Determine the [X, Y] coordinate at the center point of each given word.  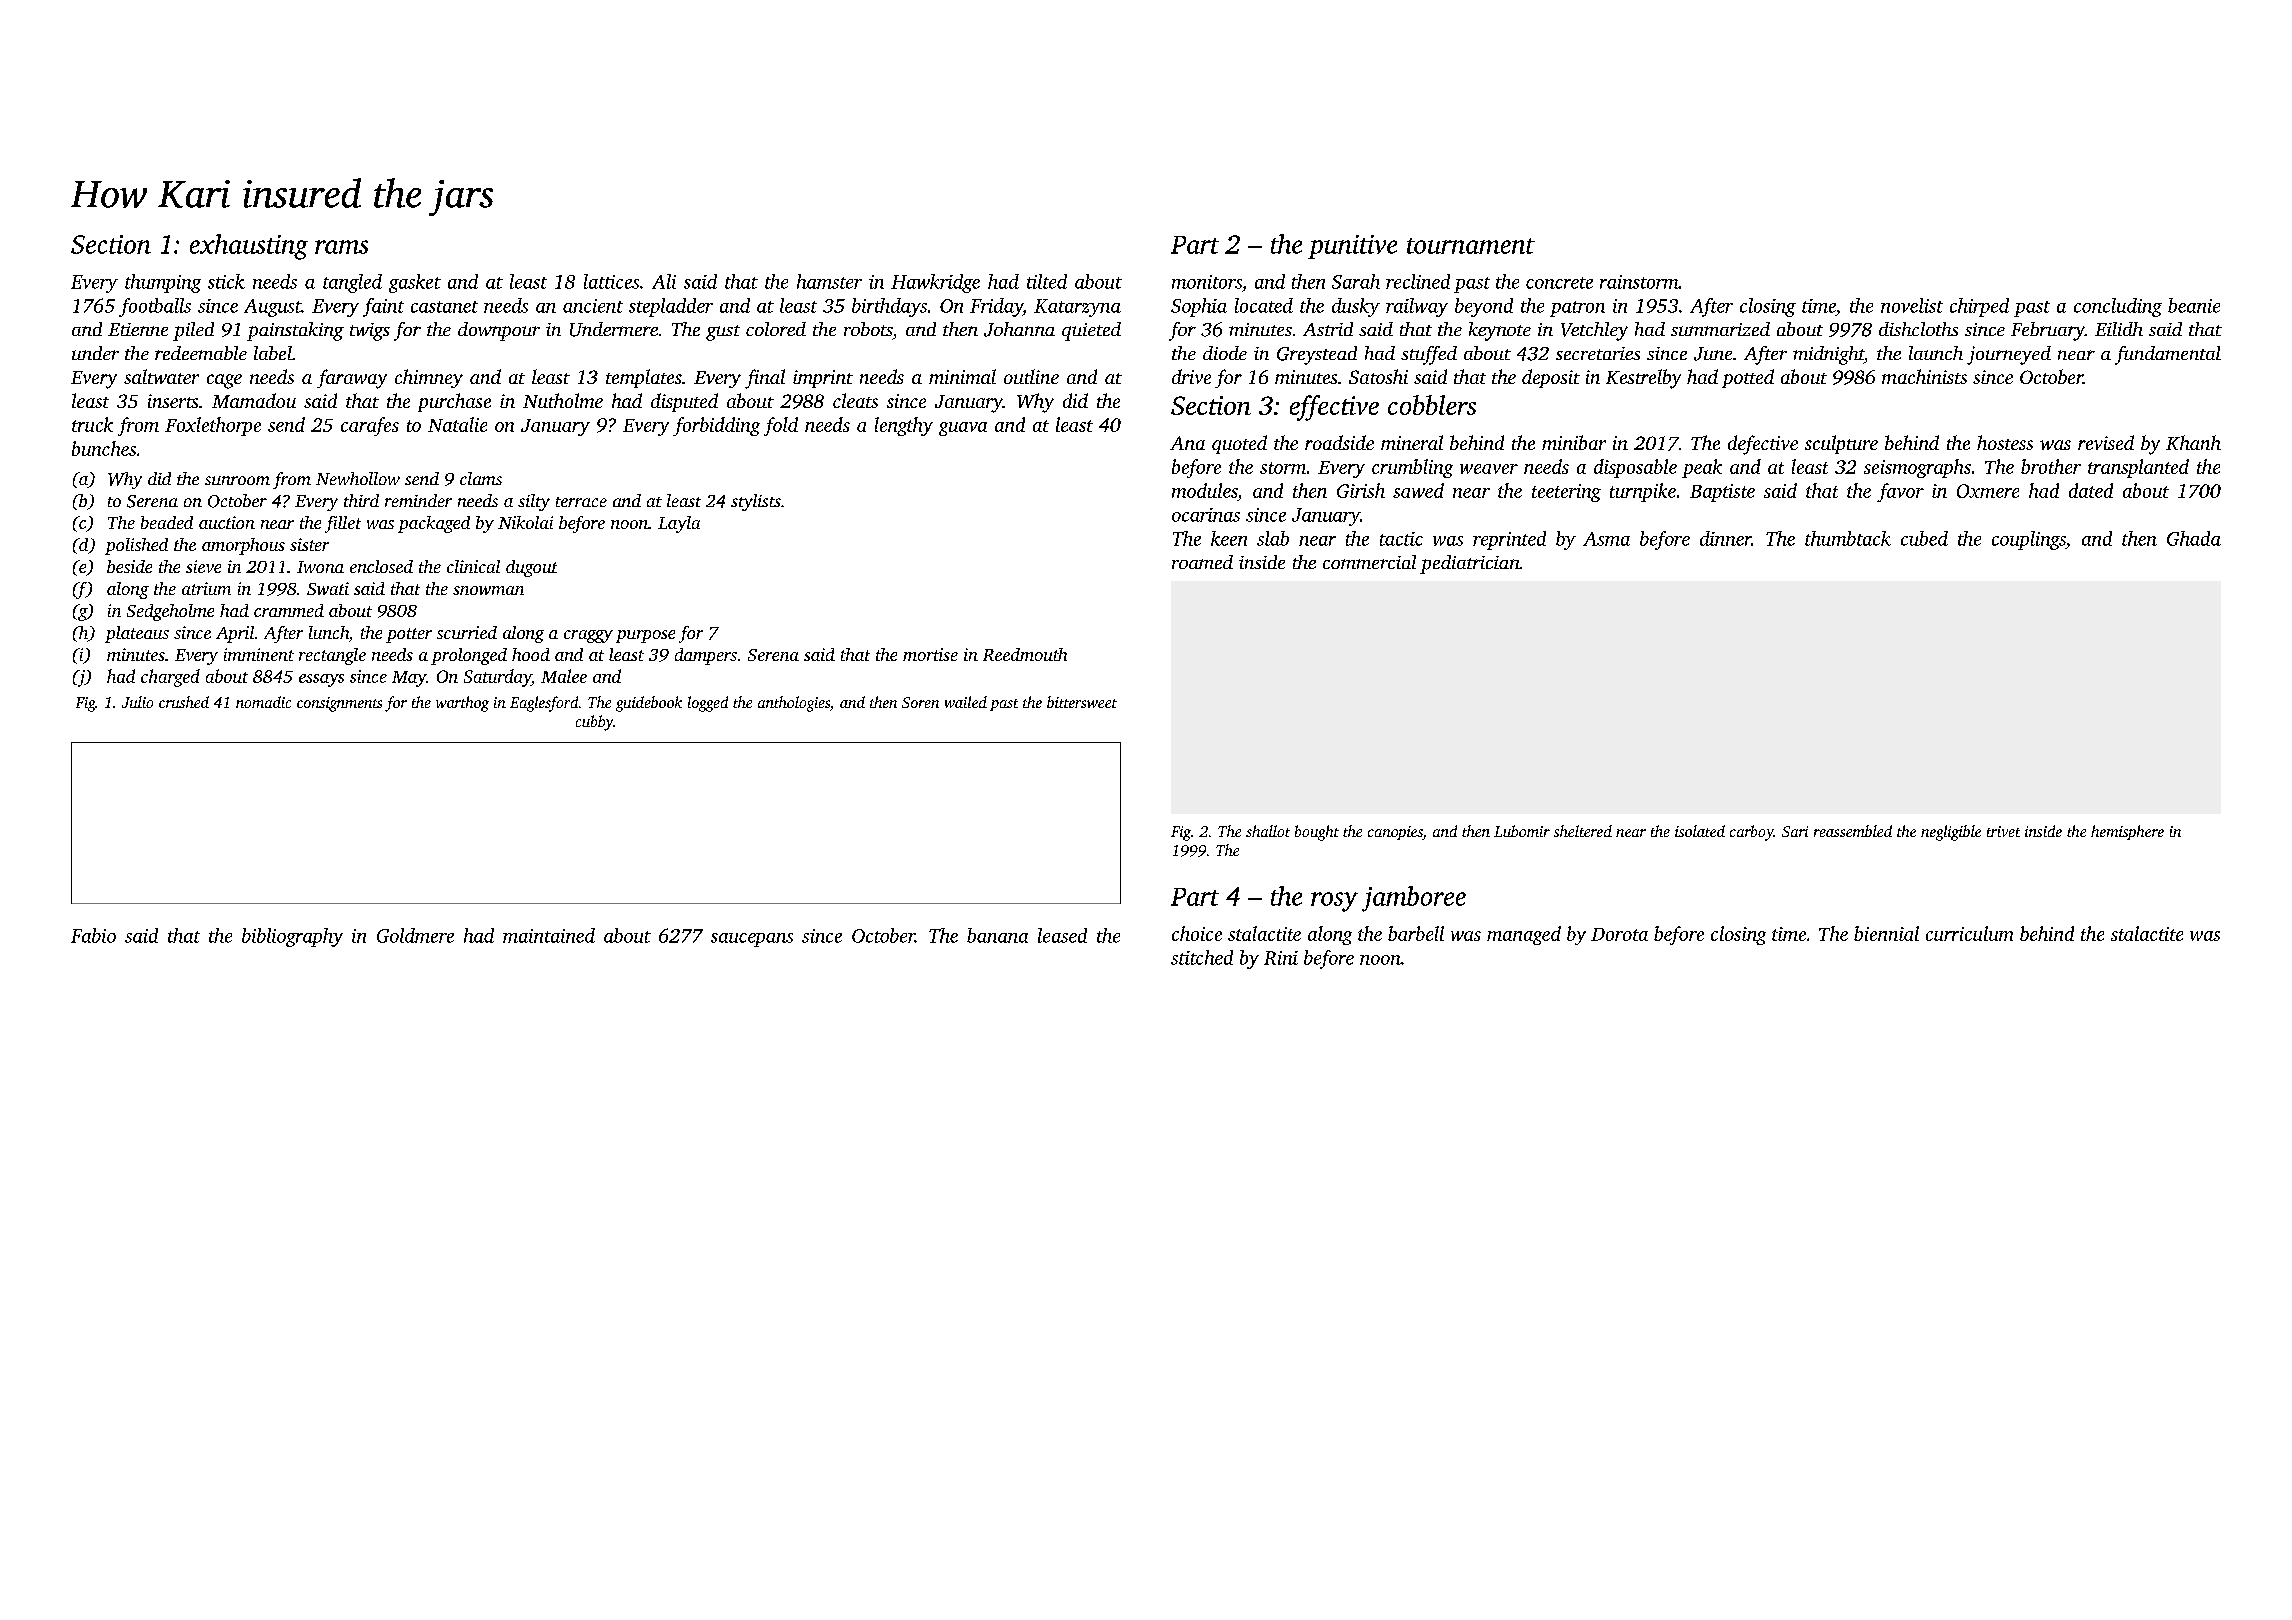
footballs [155, 307]
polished [136, 546]
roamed [1202, 562]
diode [1225, 353]
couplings [2029, 540]
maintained [549, 935]
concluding [2118, 307]
